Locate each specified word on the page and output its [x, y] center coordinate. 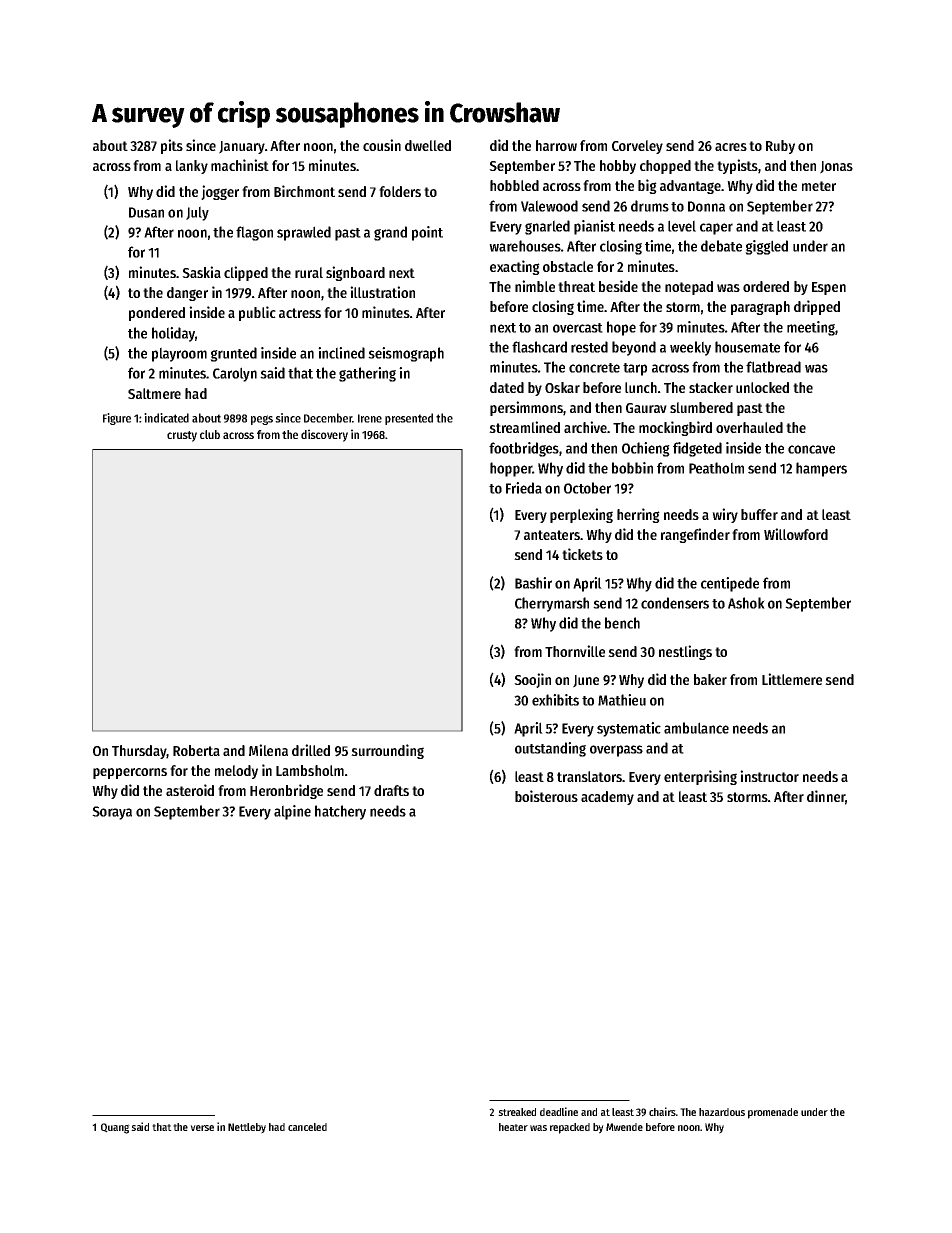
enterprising [700, 777]
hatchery [340, 812]
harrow [556, 145]
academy [607, 798]
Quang [115, 1128]
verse [202, 1128]
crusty [182, 436]
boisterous [546, 796]
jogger [220, 192]
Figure [117, 419]
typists [737, 166]
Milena [268, 750]
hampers [821, 469]
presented [409, 419]
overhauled [749, 427]
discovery [324, 435]
